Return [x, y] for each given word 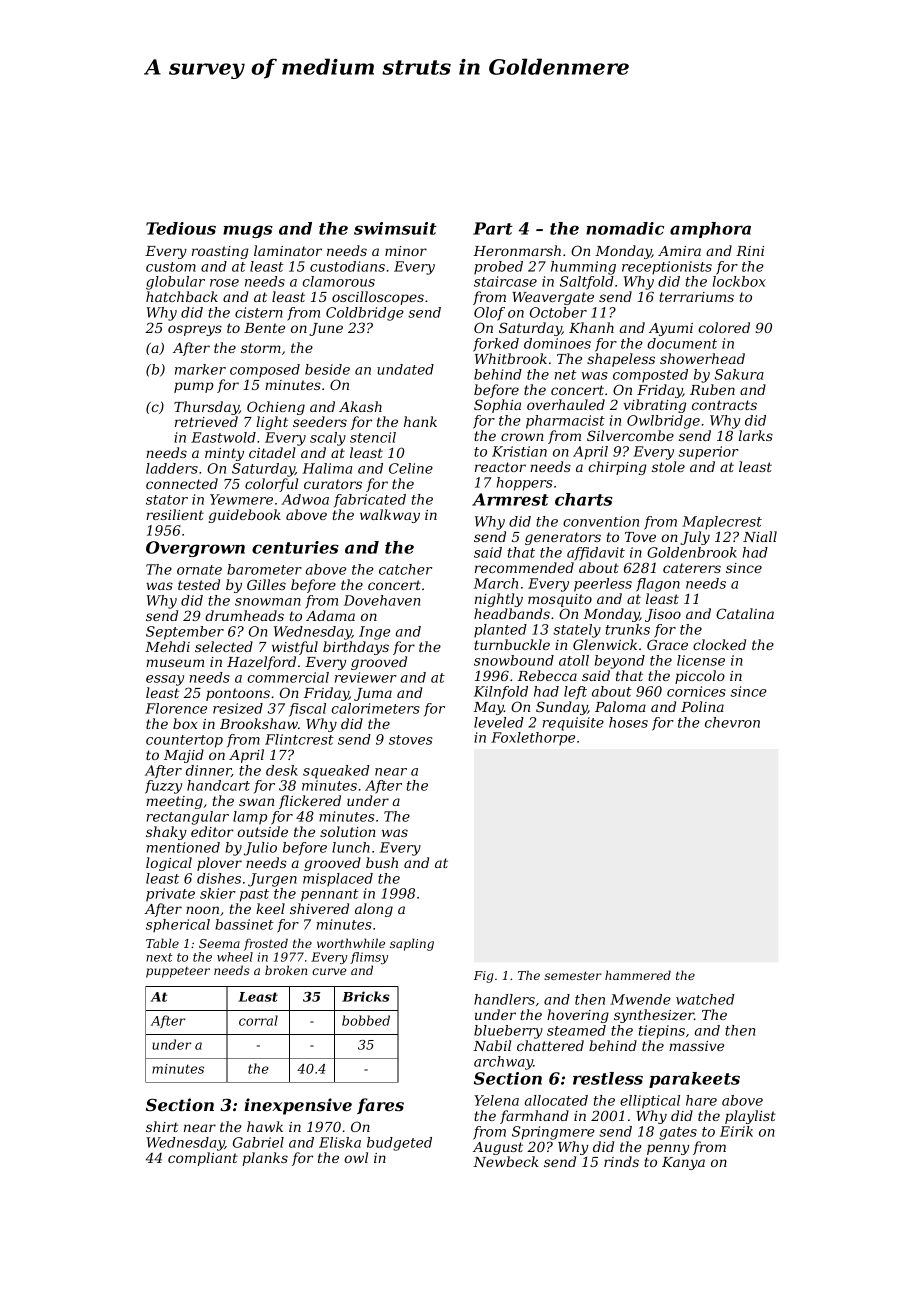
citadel [272, 452]
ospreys [195, 330]
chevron [732, 722]
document [682, 343]
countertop [184, 741]
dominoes [557, 343]
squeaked [336, 772]
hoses [628, 722]
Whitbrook [511, 358]
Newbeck [506, 1161]
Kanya [683, 1163]
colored [724, 327]
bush [382, 862]
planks [265, 1159]
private [170, 895]
